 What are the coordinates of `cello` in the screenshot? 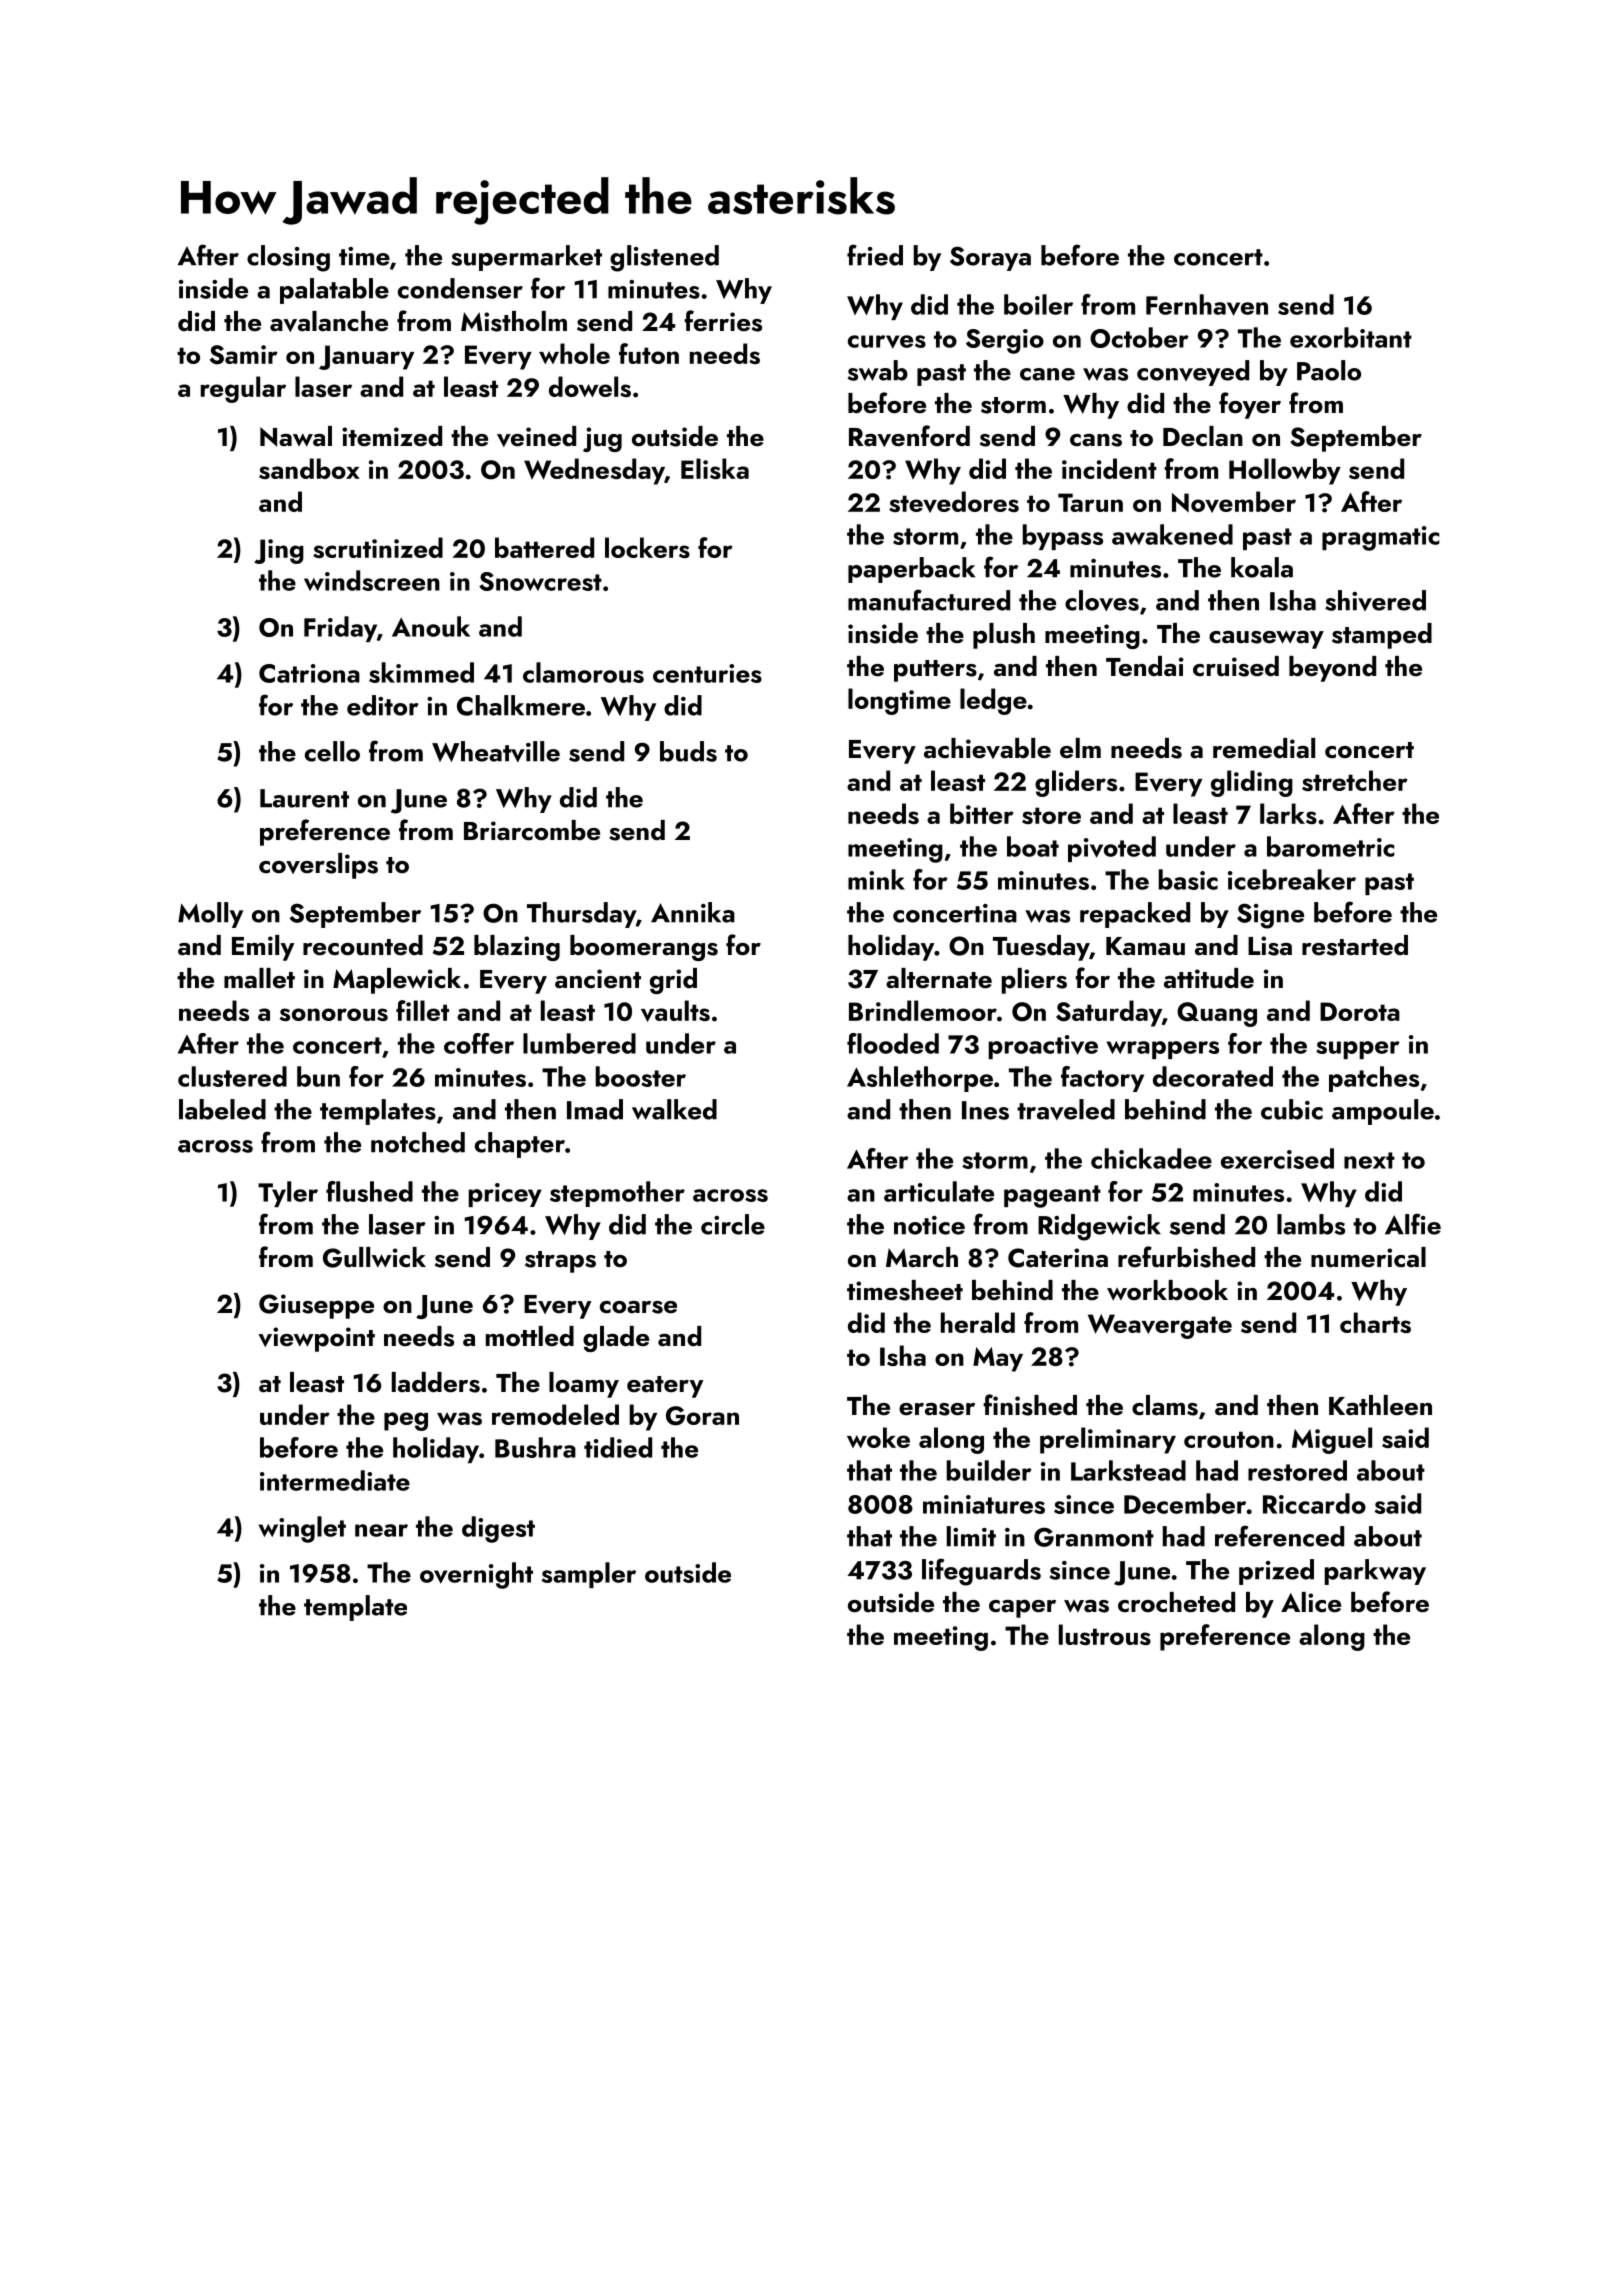 It's located at (332, 751).
